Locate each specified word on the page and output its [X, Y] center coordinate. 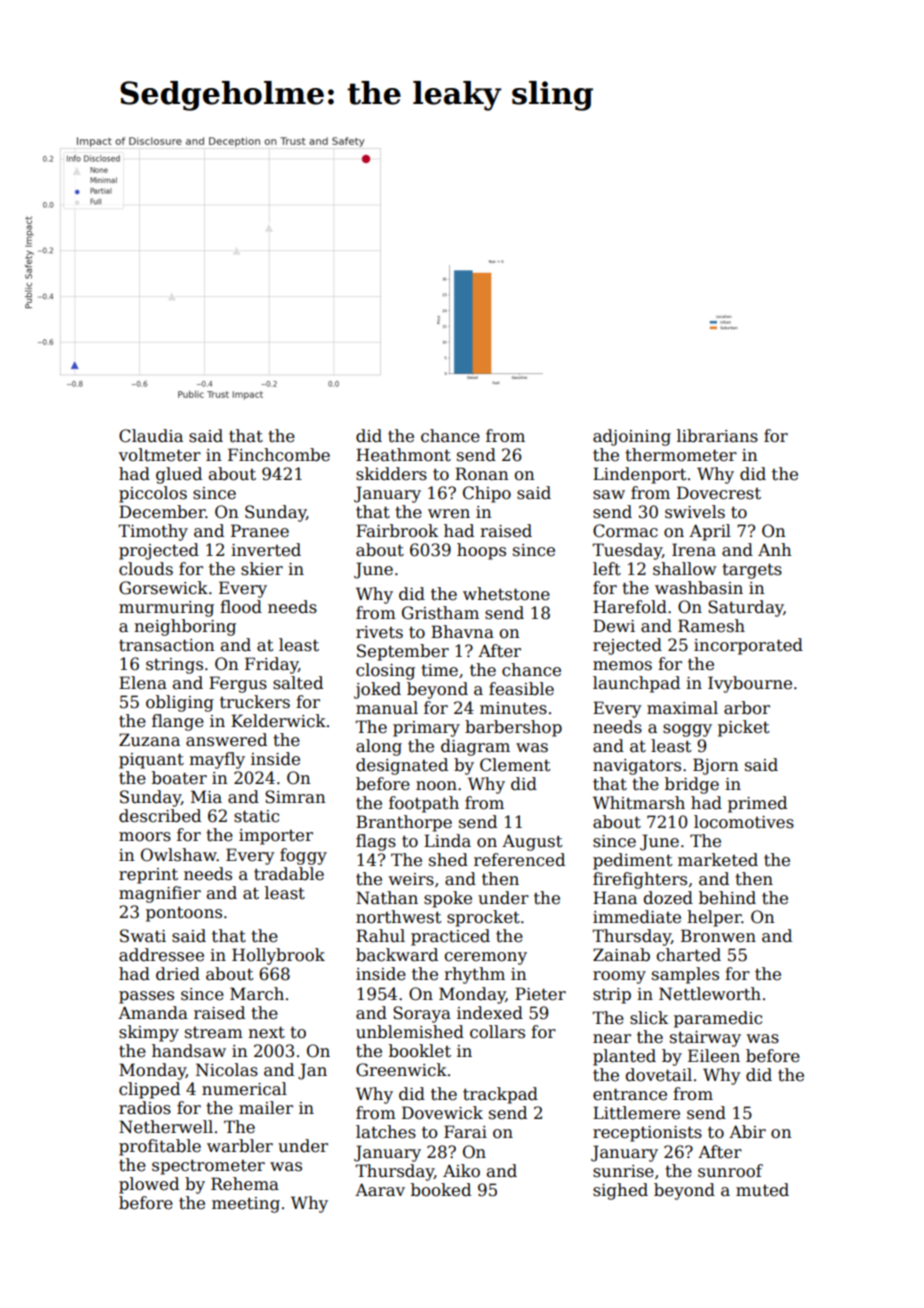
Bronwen [718, 936]
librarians [717, 436]
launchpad [636, 684]
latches [386, 1132]
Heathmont [403, 455]
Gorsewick [163, 588]
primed [757, 804]
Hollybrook [278, 956]
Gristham [440, 613]
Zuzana [149, 740]
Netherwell [166, 1127]
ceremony [486, 958]
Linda [447, 841]
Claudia [151, 436]
